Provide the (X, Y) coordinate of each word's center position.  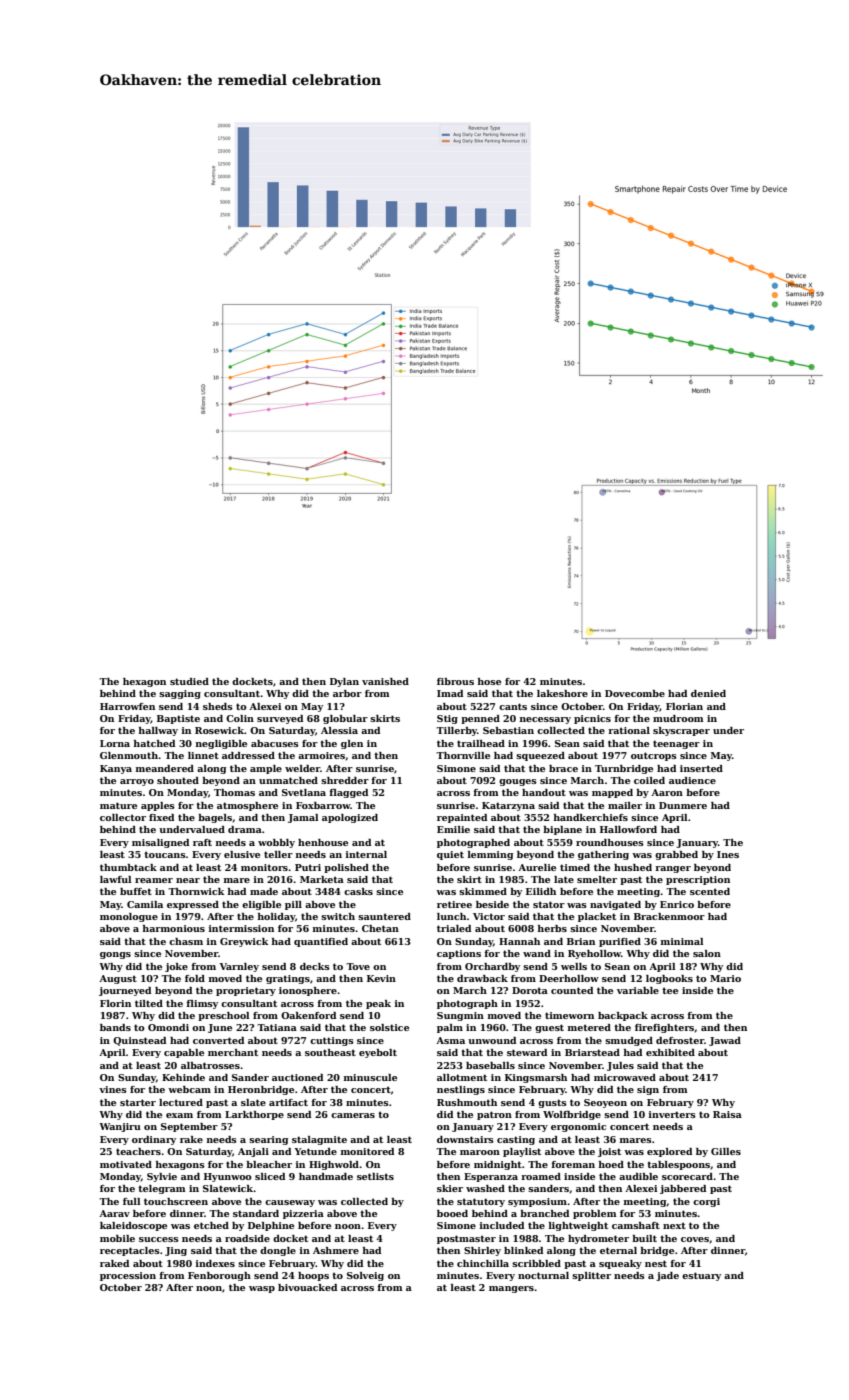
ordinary (154, 1140)
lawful (115, 879)
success (159, 1239)
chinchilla (483, 1263)
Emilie (453, 829)
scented (710, 891)
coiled (649, 780)
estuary (701, 1276)
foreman (573, 1164)
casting (516, 1140)
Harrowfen (127, 706)
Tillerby (456, 731)
